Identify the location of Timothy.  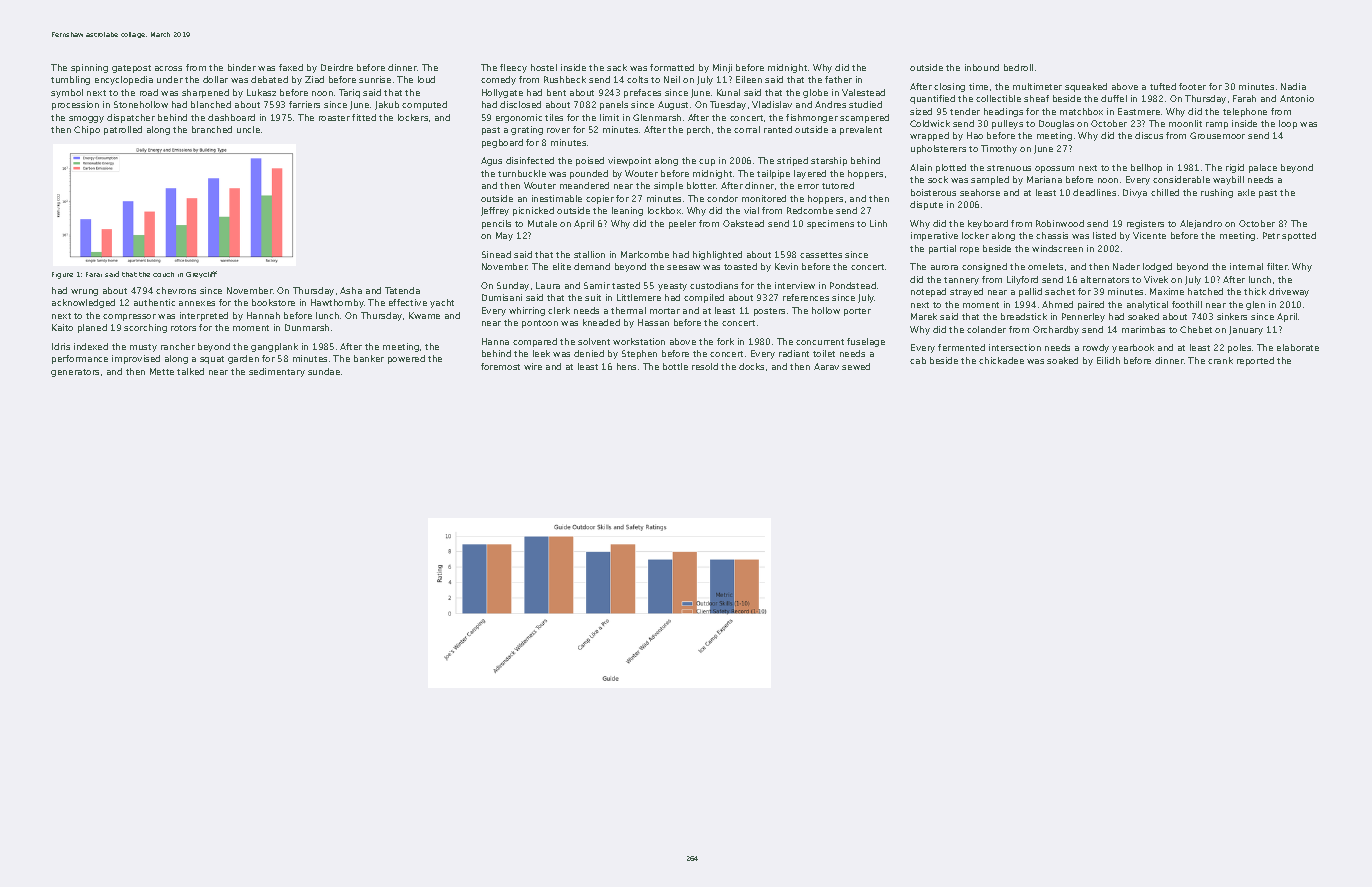
(999, 149).
